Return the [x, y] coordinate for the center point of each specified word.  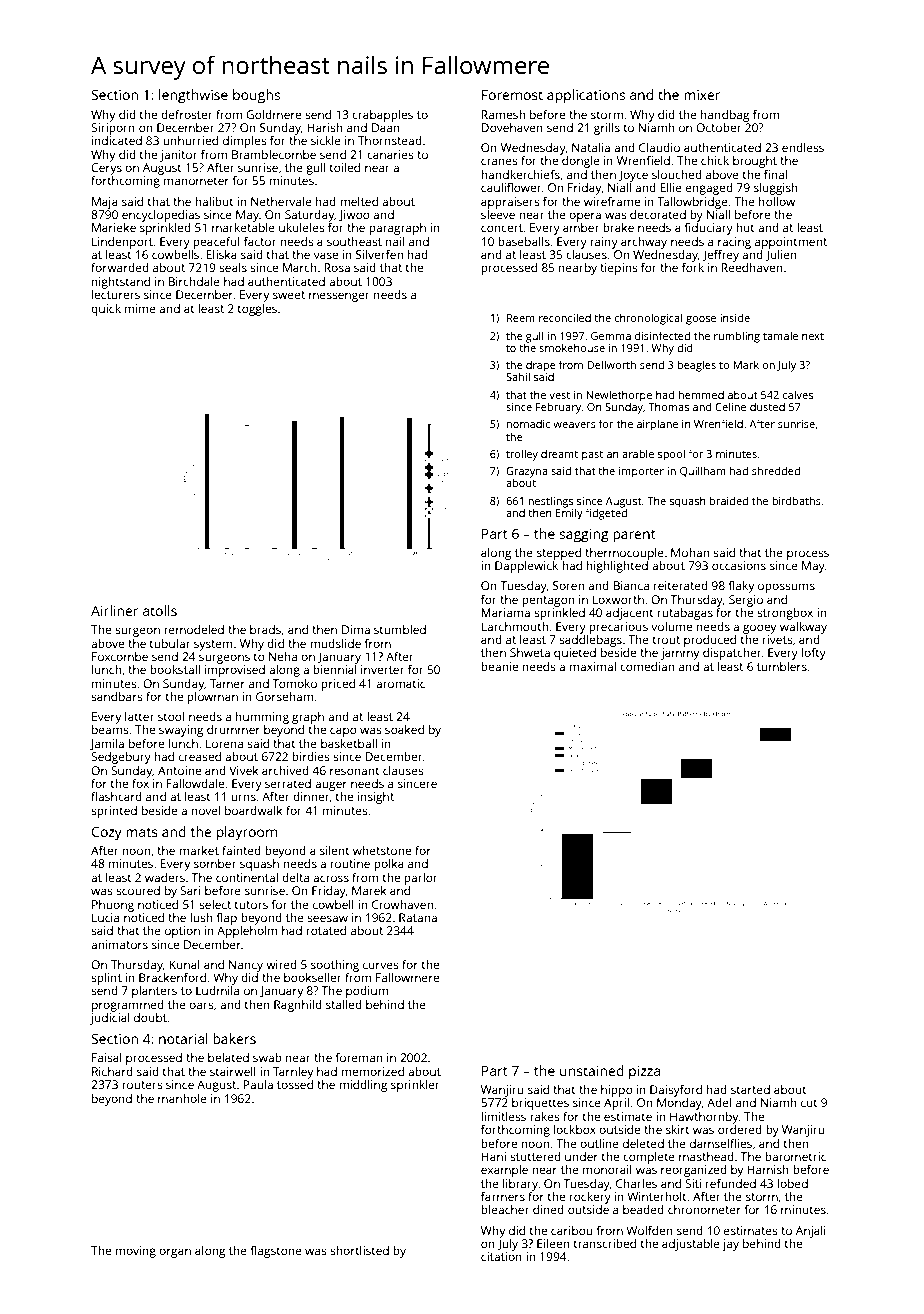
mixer [702, 95]
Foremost [512, 95]
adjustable [691, 1245]
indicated [117, 140]
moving [136, 1252]
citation [501, 1256]
